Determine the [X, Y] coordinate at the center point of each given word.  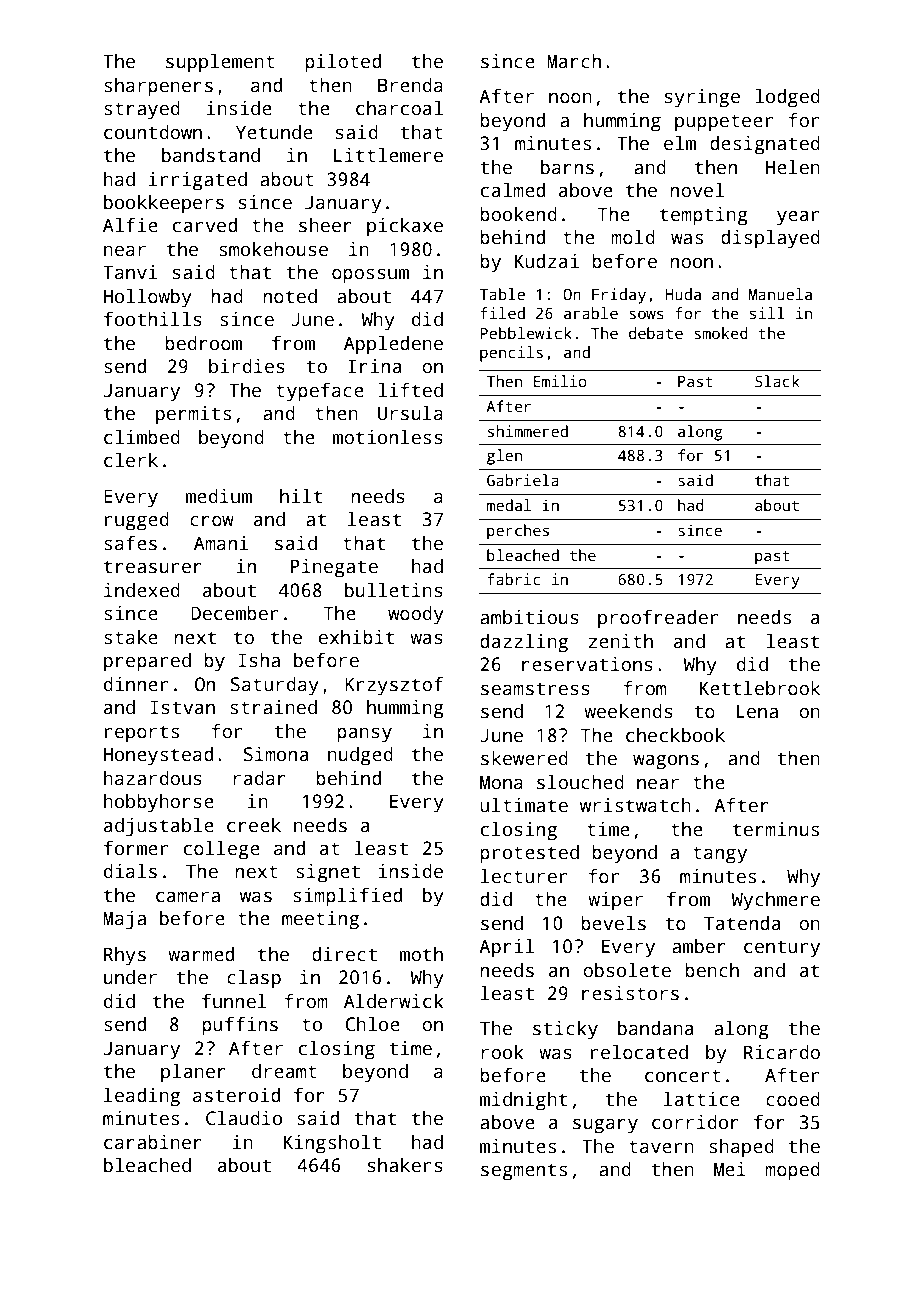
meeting [320, 920]
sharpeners [158, 87]
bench [712, 970]
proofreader [658, 619]
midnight [523, 1101]
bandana [655, 1028]
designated [765, 145]
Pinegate [334, 568]
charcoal [399, 108]
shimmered [528, 431]
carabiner [153, 1142]
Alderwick [394, 1001]
